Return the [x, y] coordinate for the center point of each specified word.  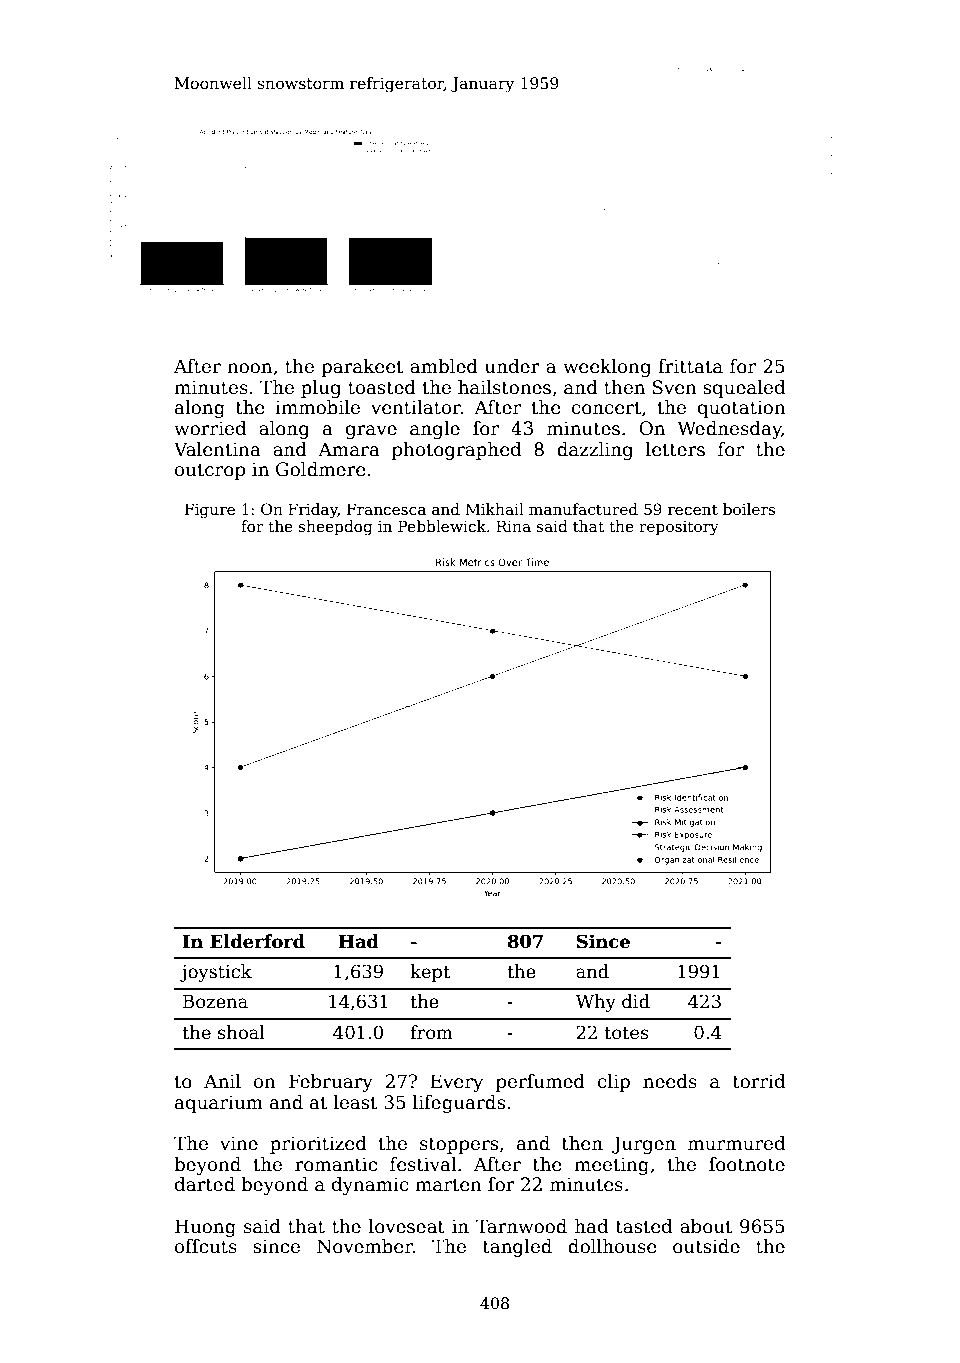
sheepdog [336, 528]
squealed [744, 389]
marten [448, 1185]
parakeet [362, 368]
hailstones [504, 387]
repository [679, 528]
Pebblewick [442, 526]
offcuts [206, 1246]
